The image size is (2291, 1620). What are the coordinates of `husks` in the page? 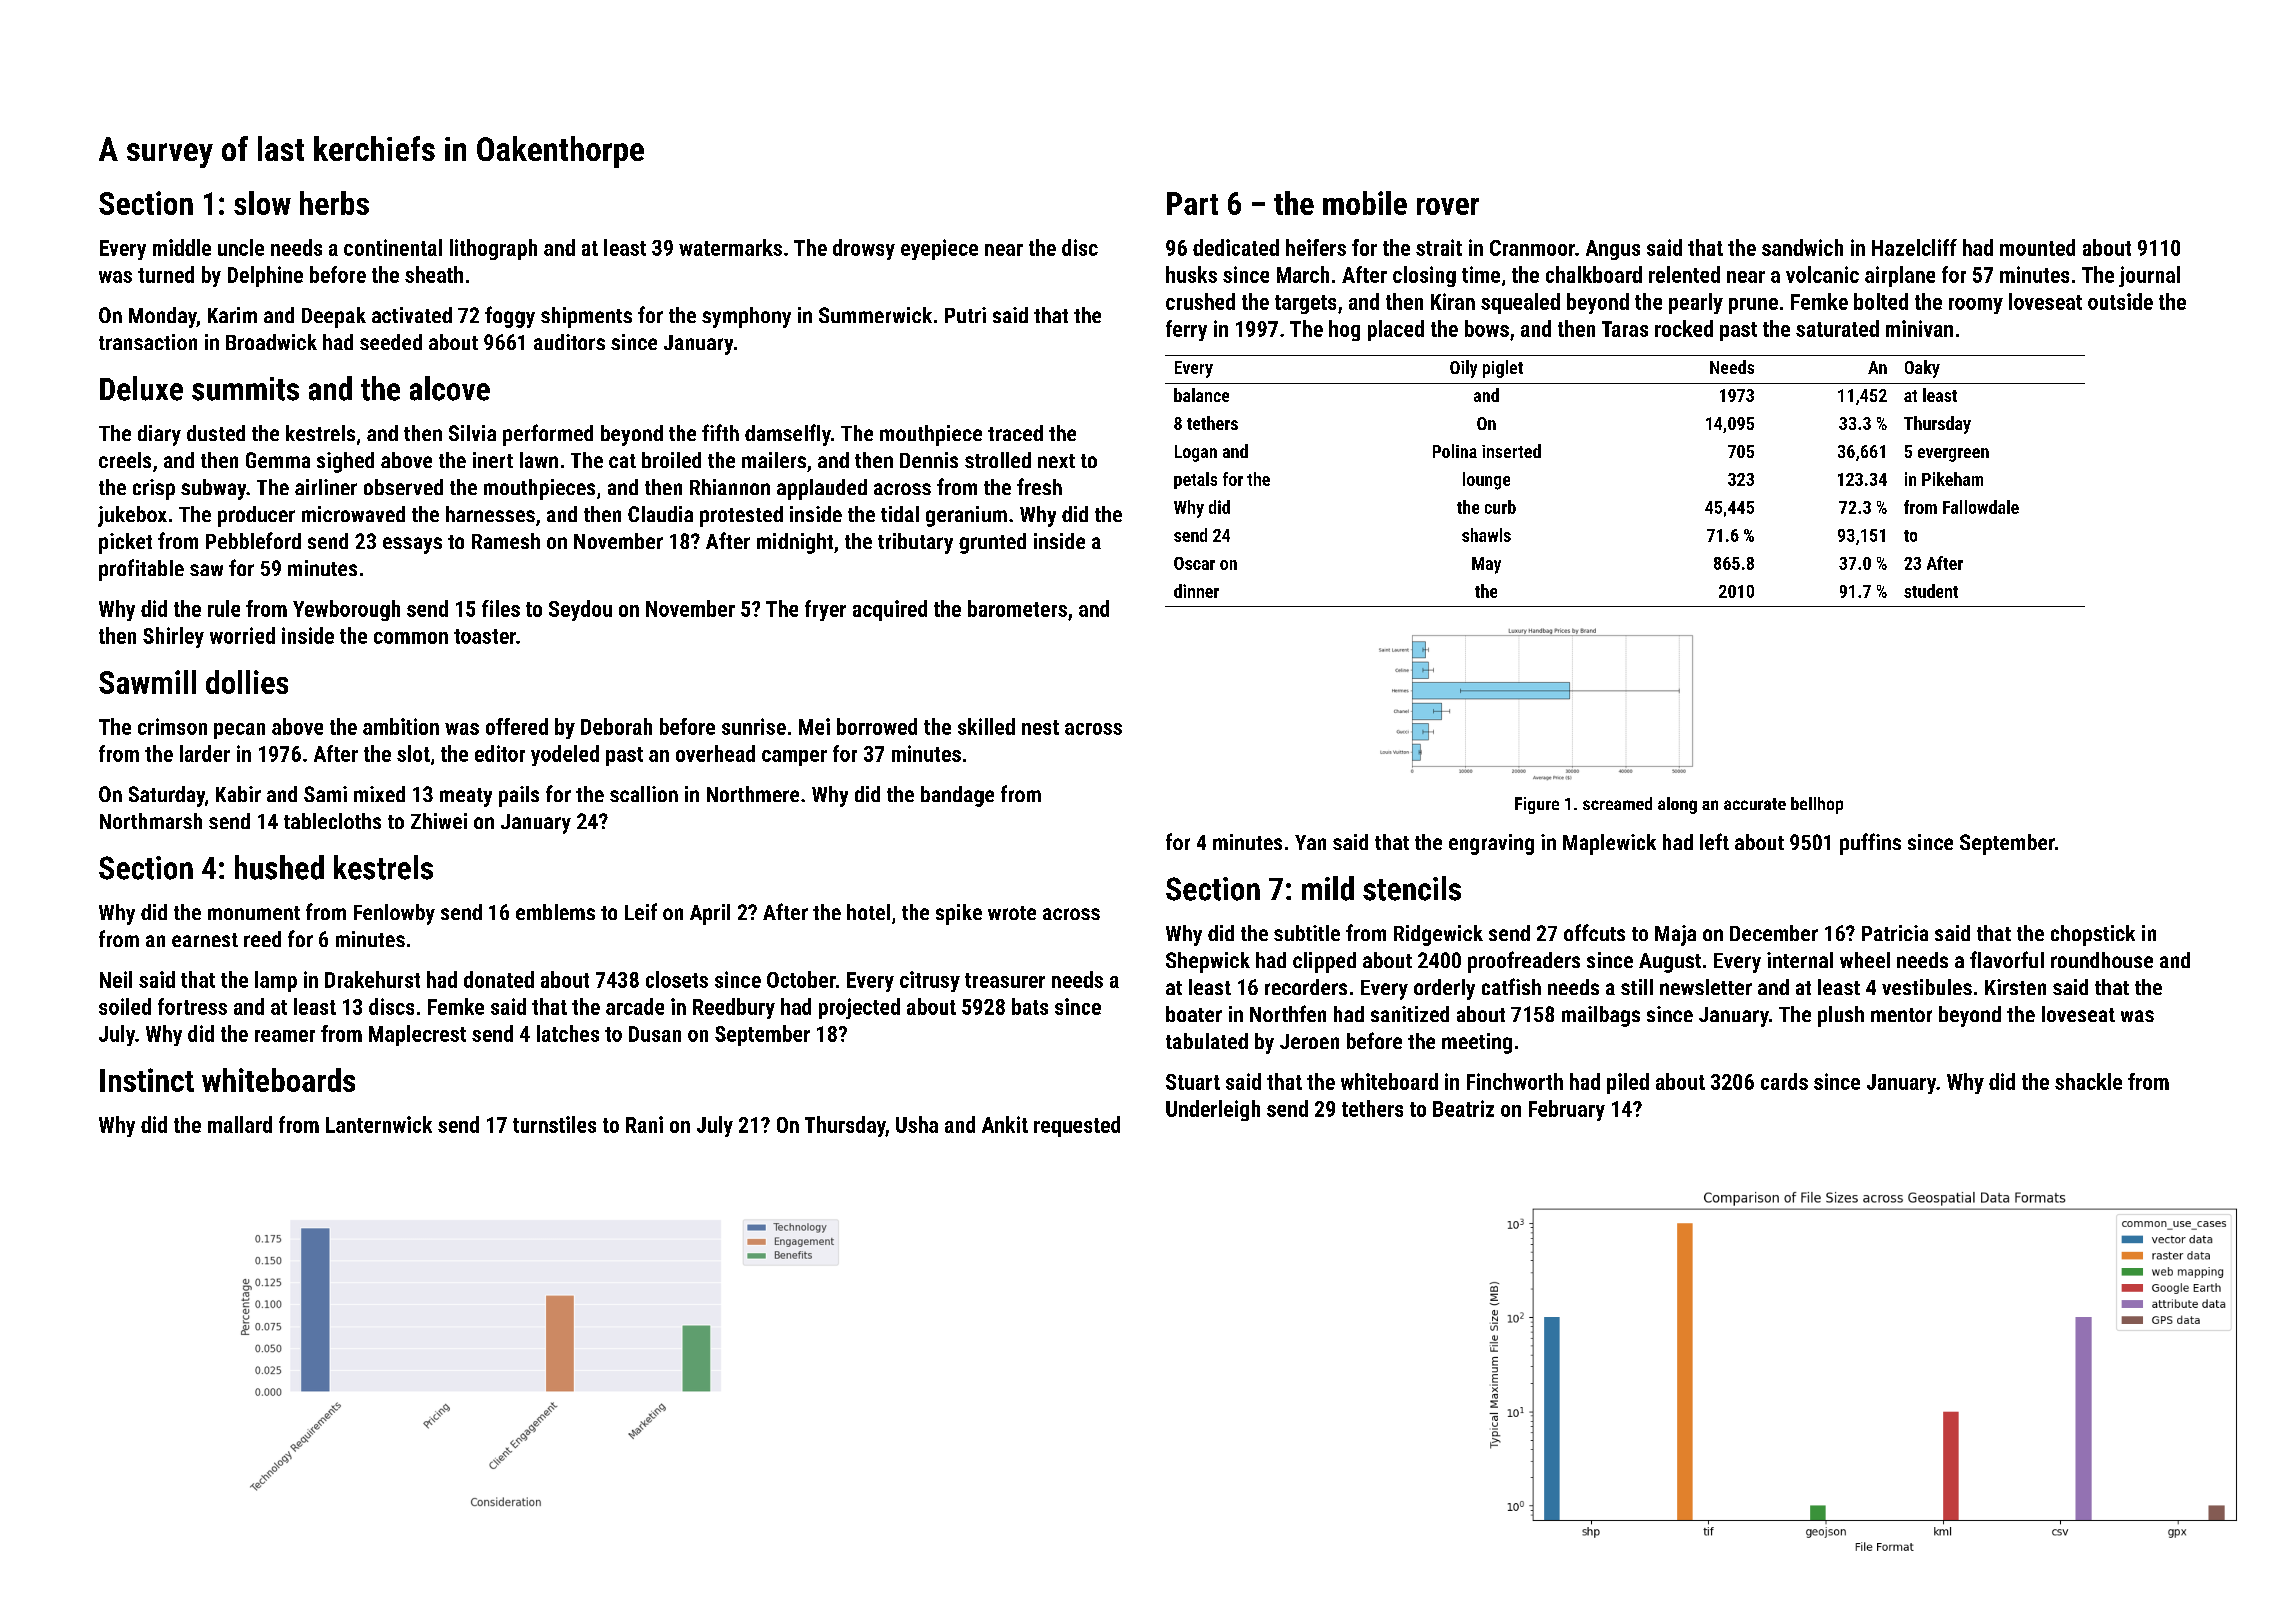 It's located at (1191, 274).
